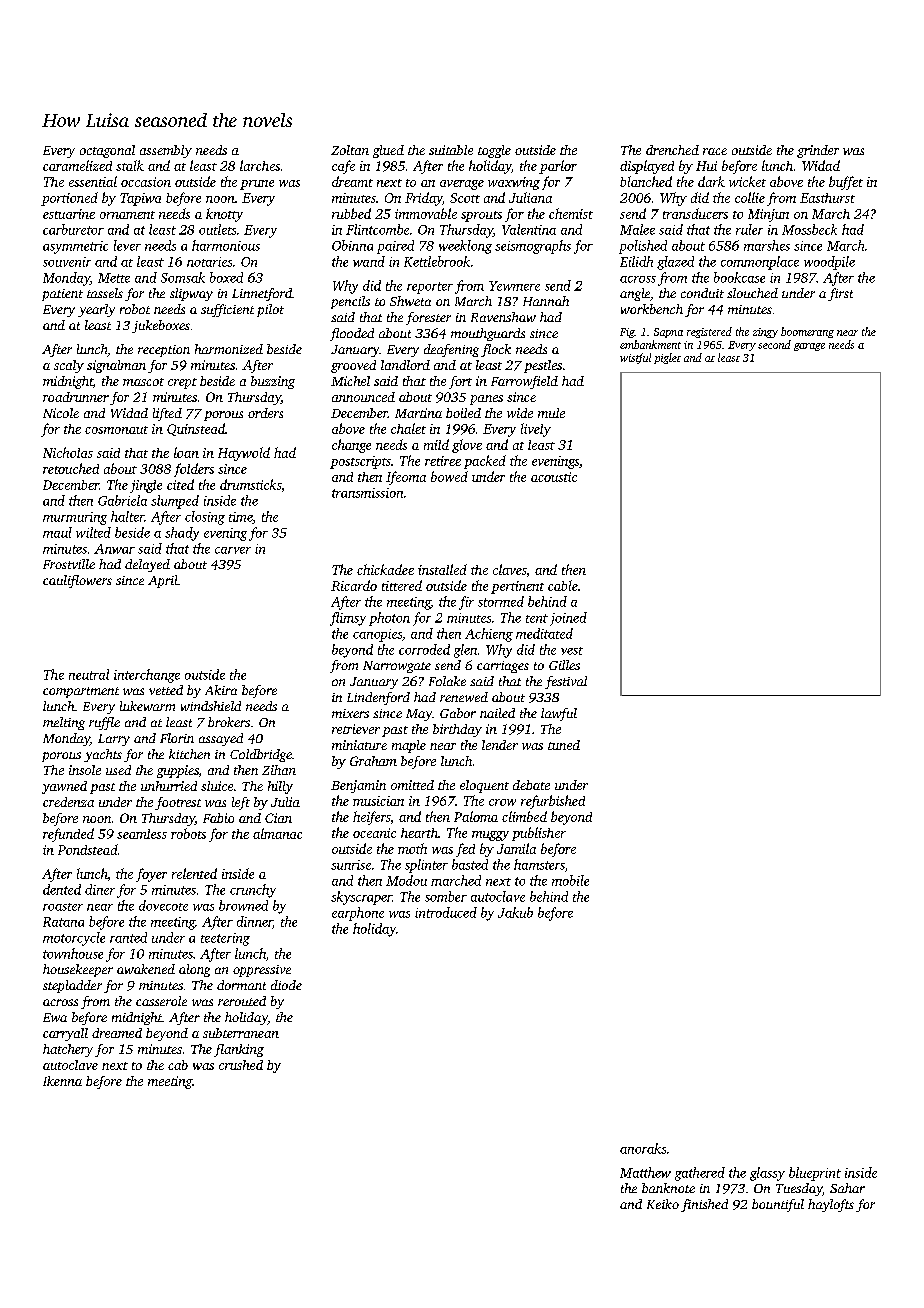  What do you see at coordinates (211, 706) in the image?
I see `windshield` at bounding box center [211, 706].
